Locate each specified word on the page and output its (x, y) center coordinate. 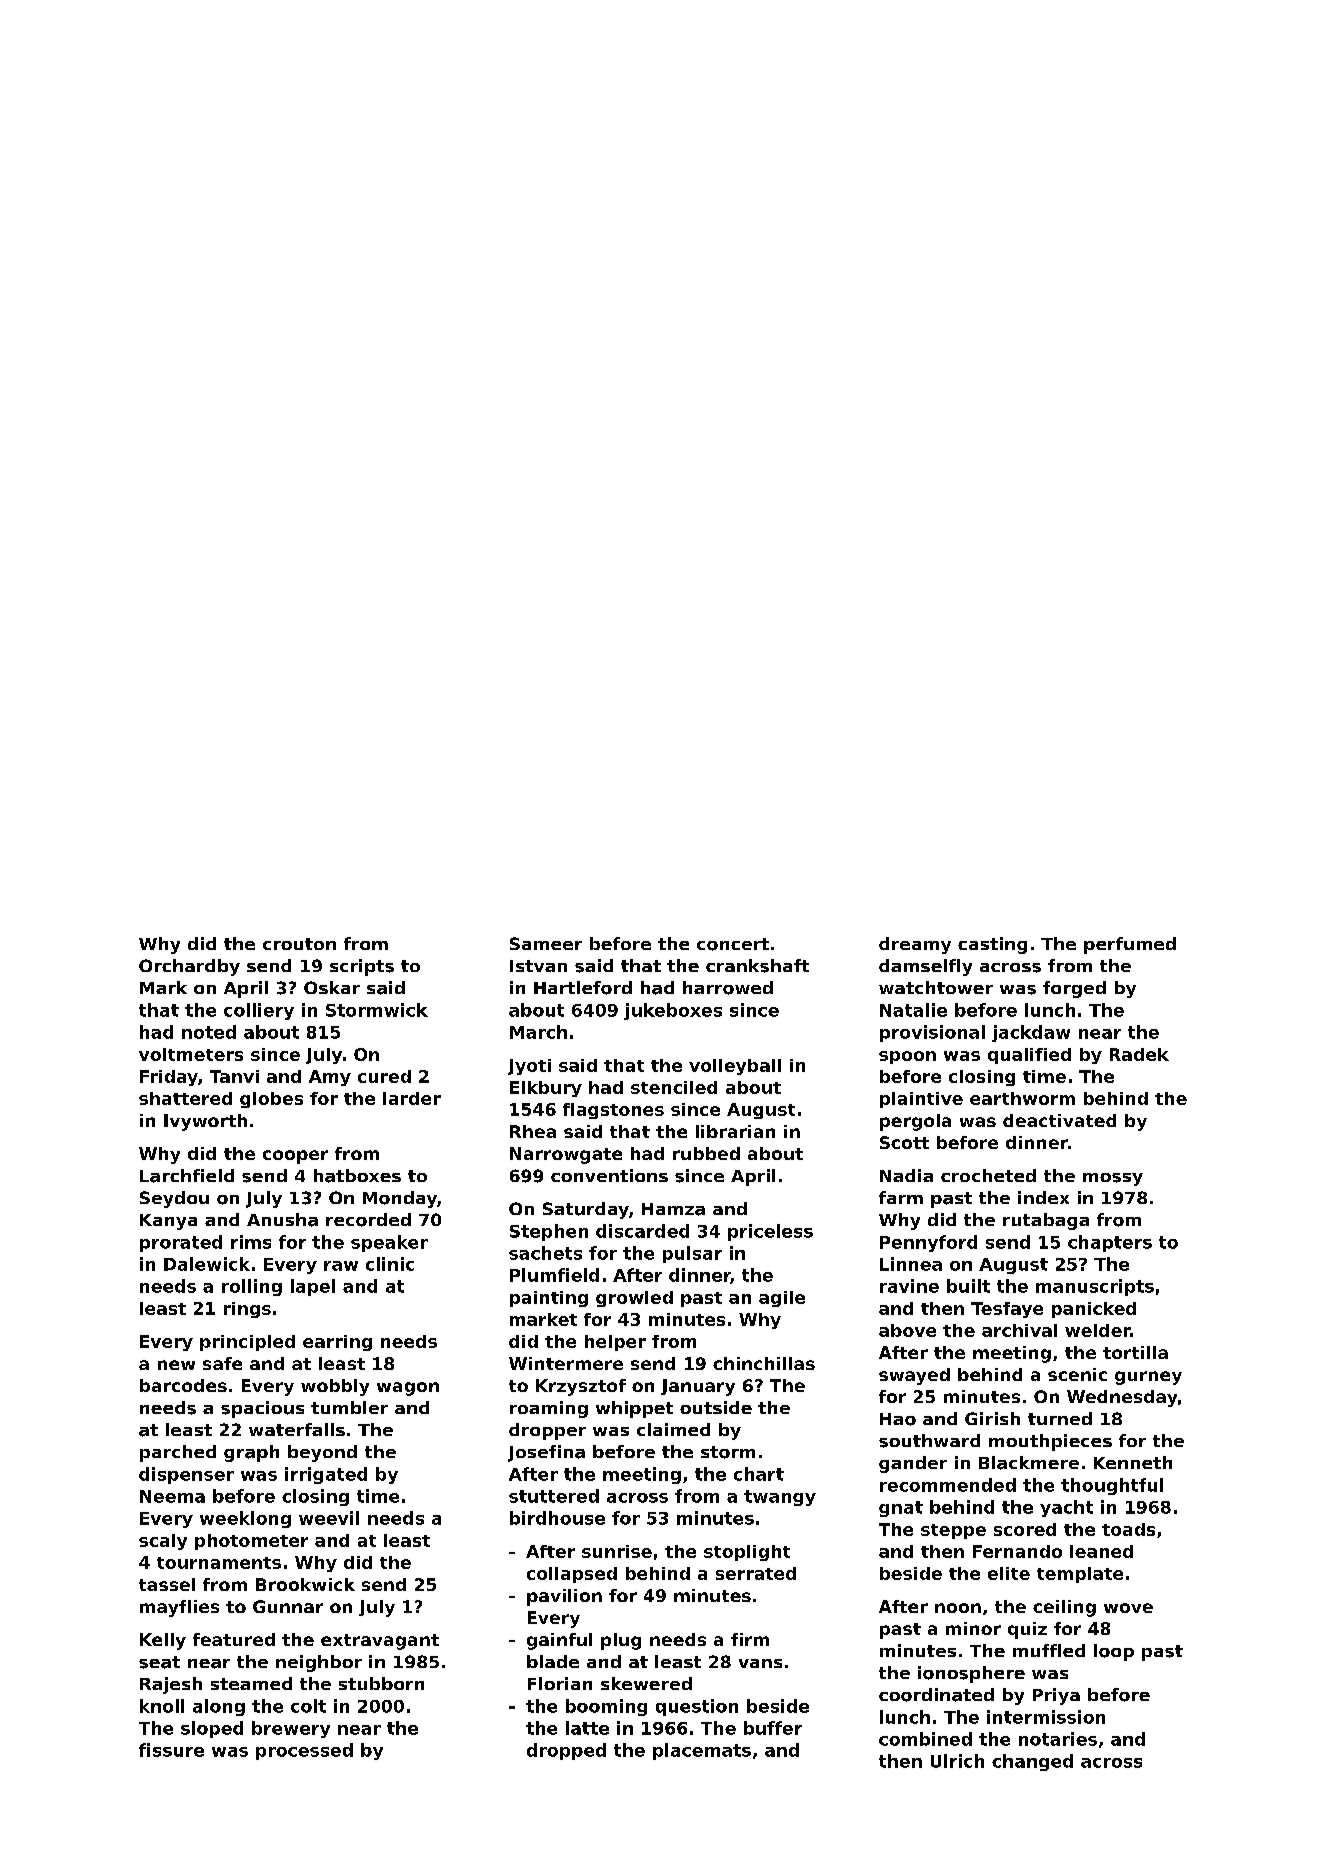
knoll (162, 1706)
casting (992, 945)
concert (733, 944)
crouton (299, 944)
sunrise (617, 1551)
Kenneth (1133, 1462)
